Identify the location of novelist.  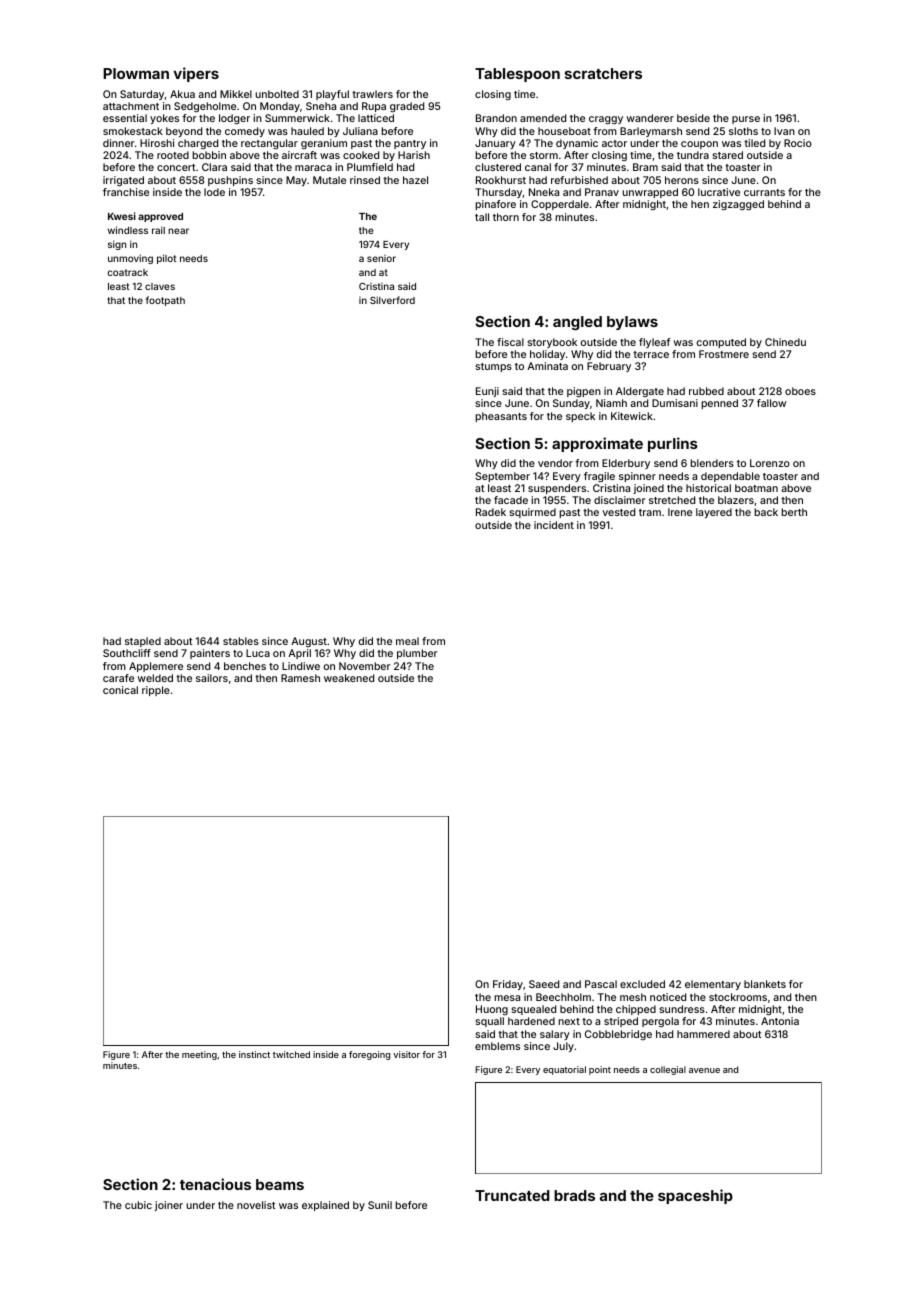
(256, 1205).
